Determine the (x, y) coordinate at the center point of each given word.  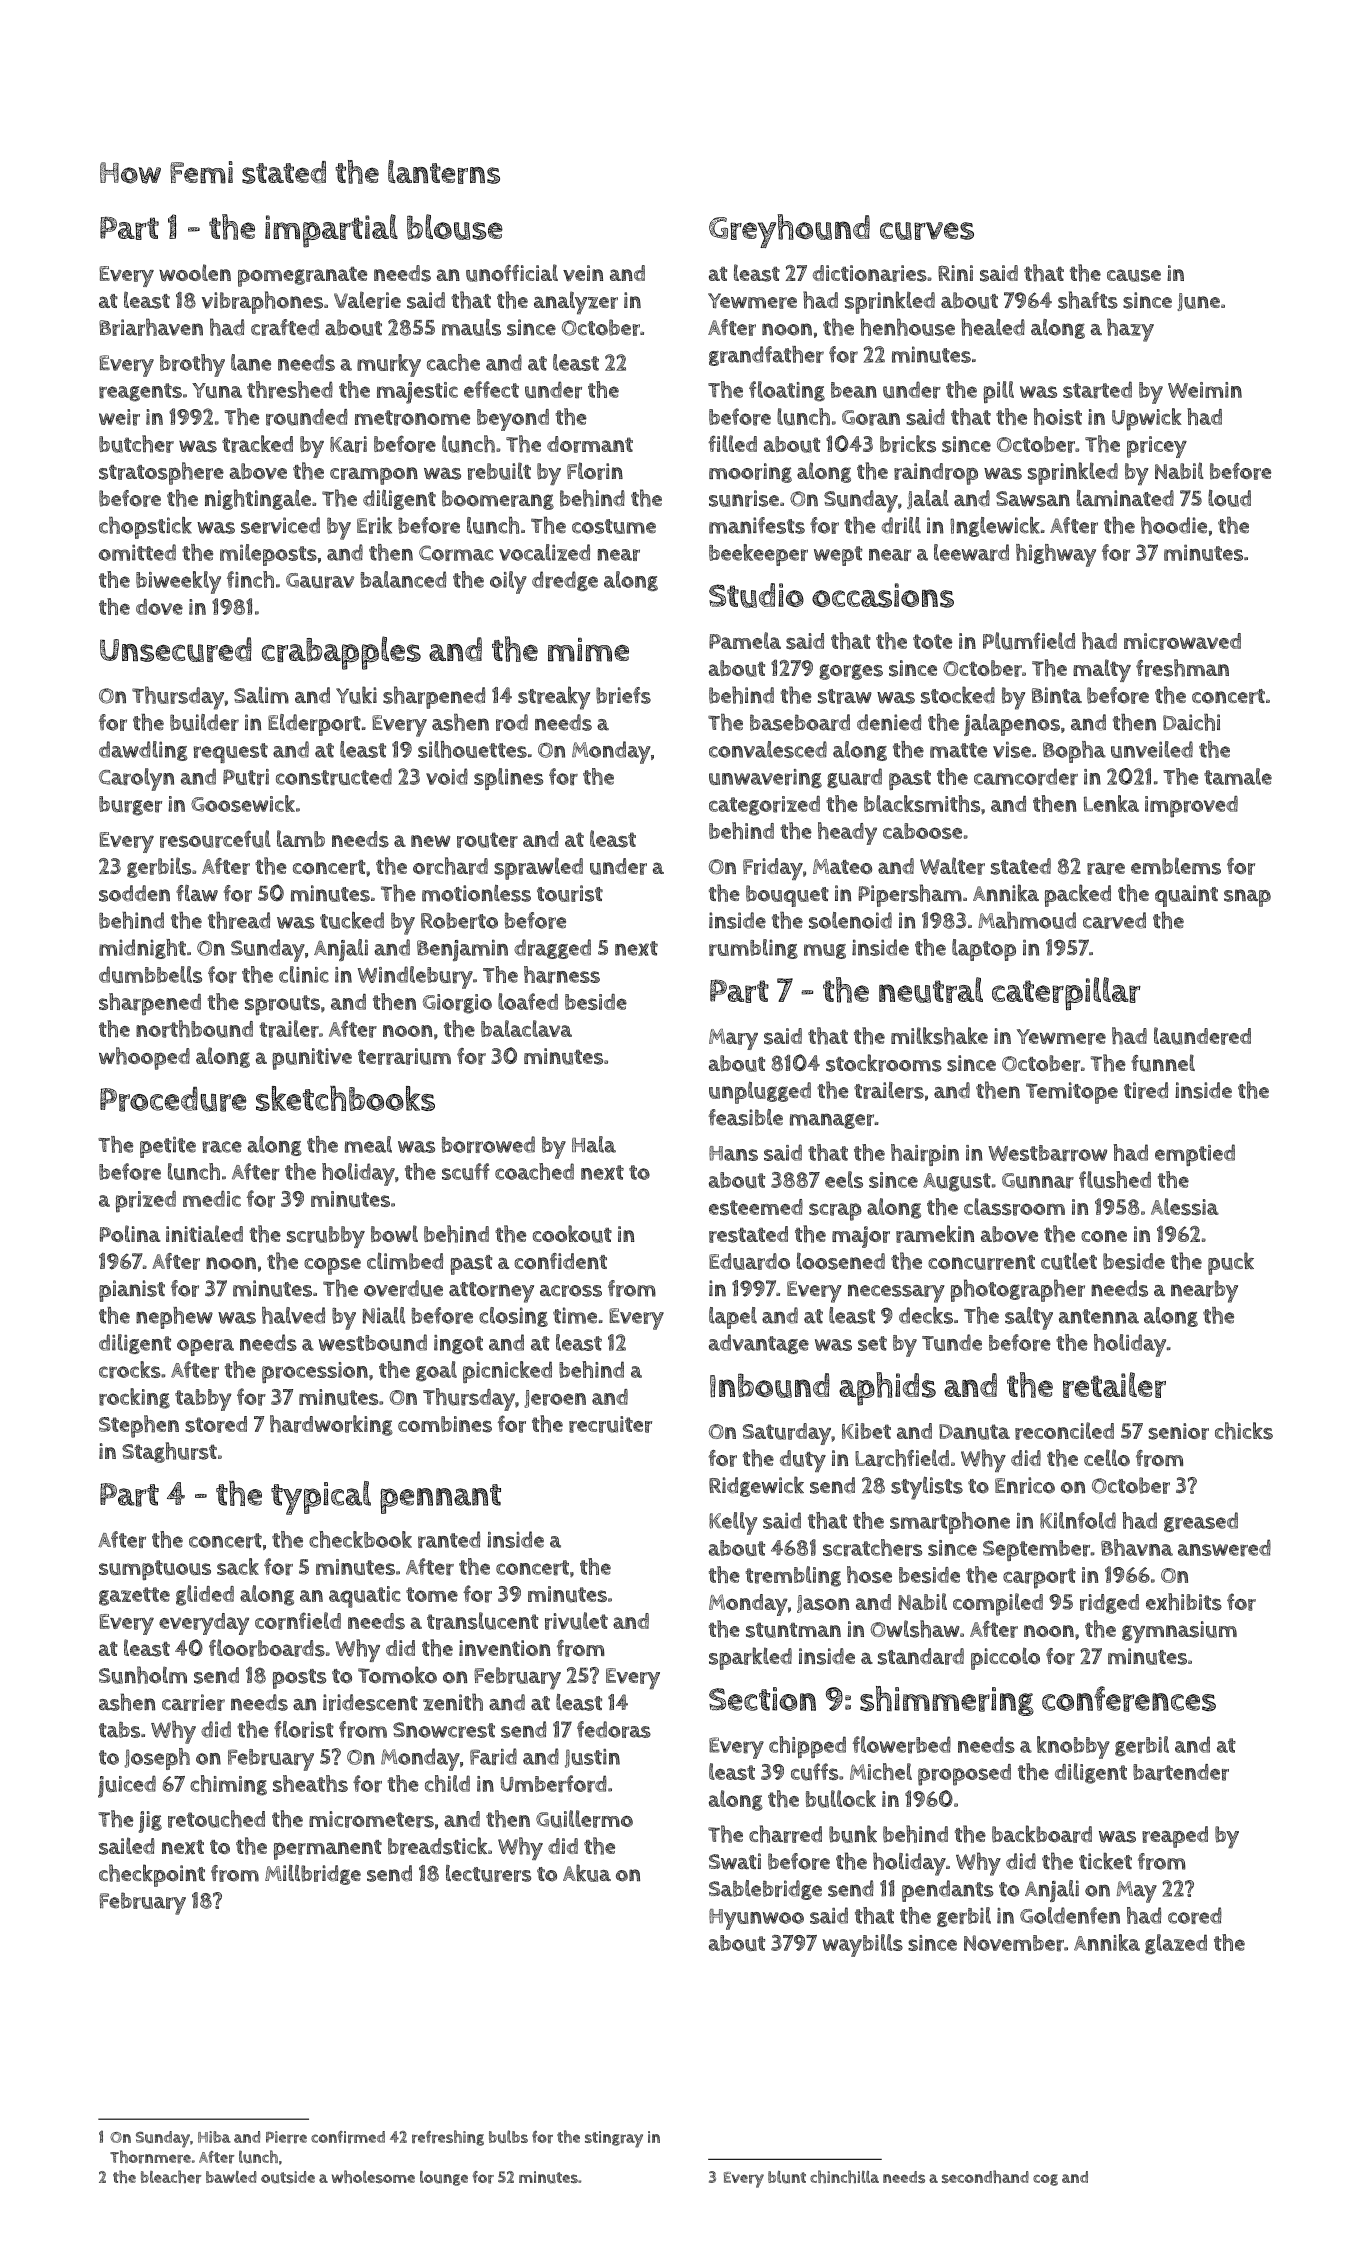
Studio (756, 595)
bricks (908, 444)
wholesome (373, 2176)
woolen (195, 272)
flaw (197, 893)
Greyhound (789, 231)
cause (1134, 275)
